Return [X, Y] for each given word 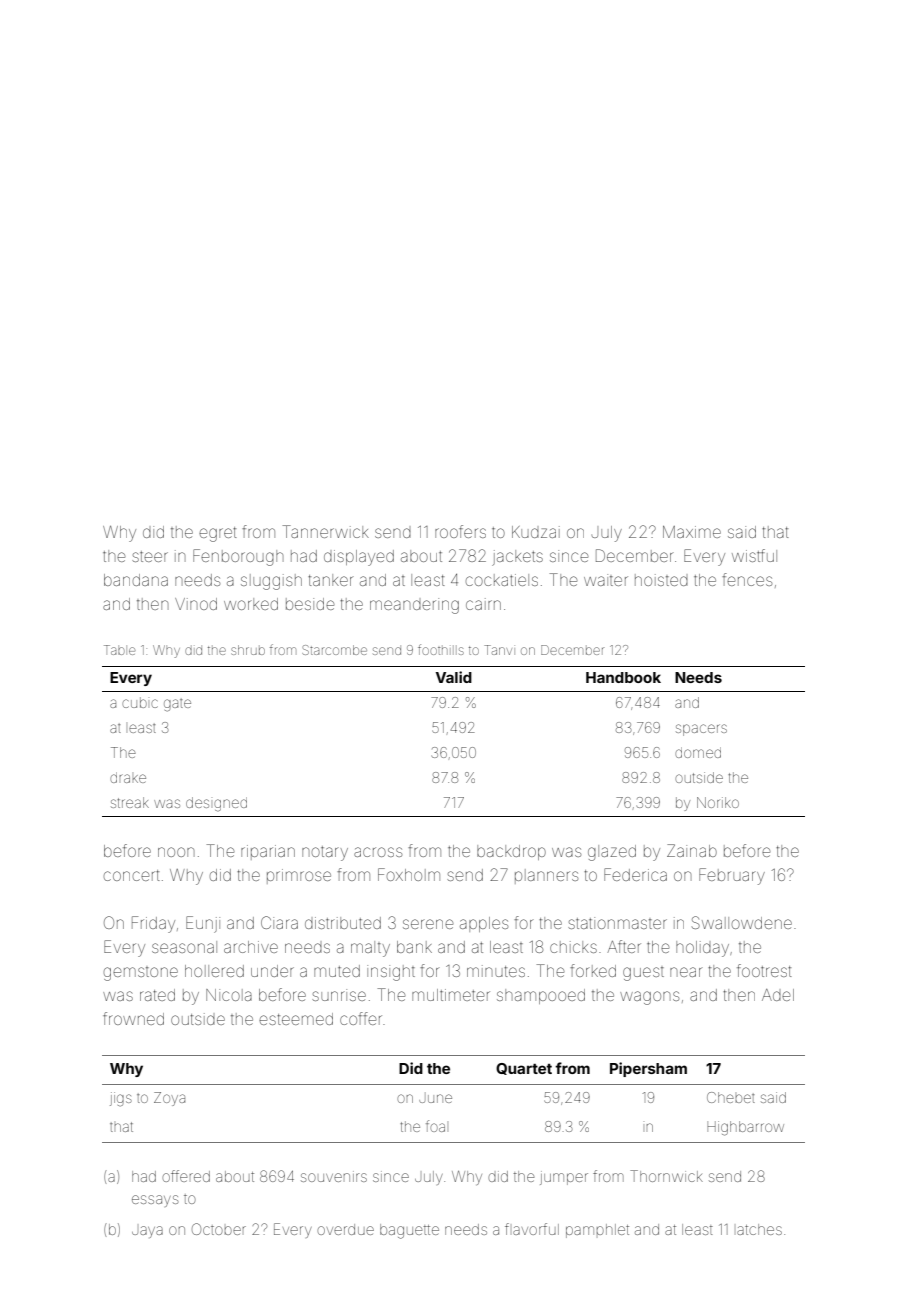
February [732, 876]
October [219, 1229]
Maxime [692, 532]
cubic [140, 702]
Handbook [623, 677]
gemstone [141, 974]
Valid [454, 677]
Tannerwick [326, 531]
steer [150, 556]
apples [484, 924]
